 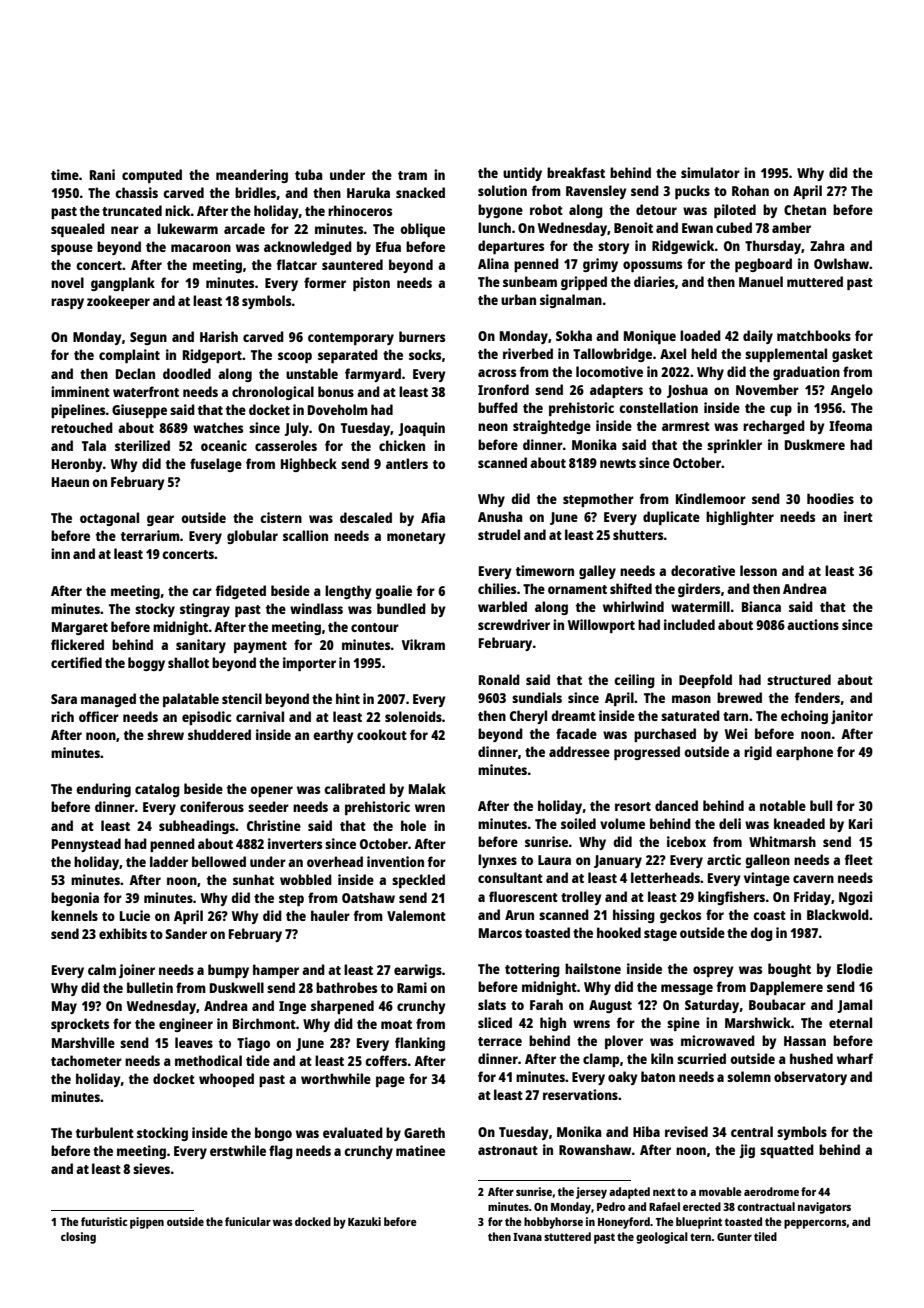 What do you see at coordinates (654, 281) in the screenshot?
I see `diaries` at bounding box center [654, 281].
